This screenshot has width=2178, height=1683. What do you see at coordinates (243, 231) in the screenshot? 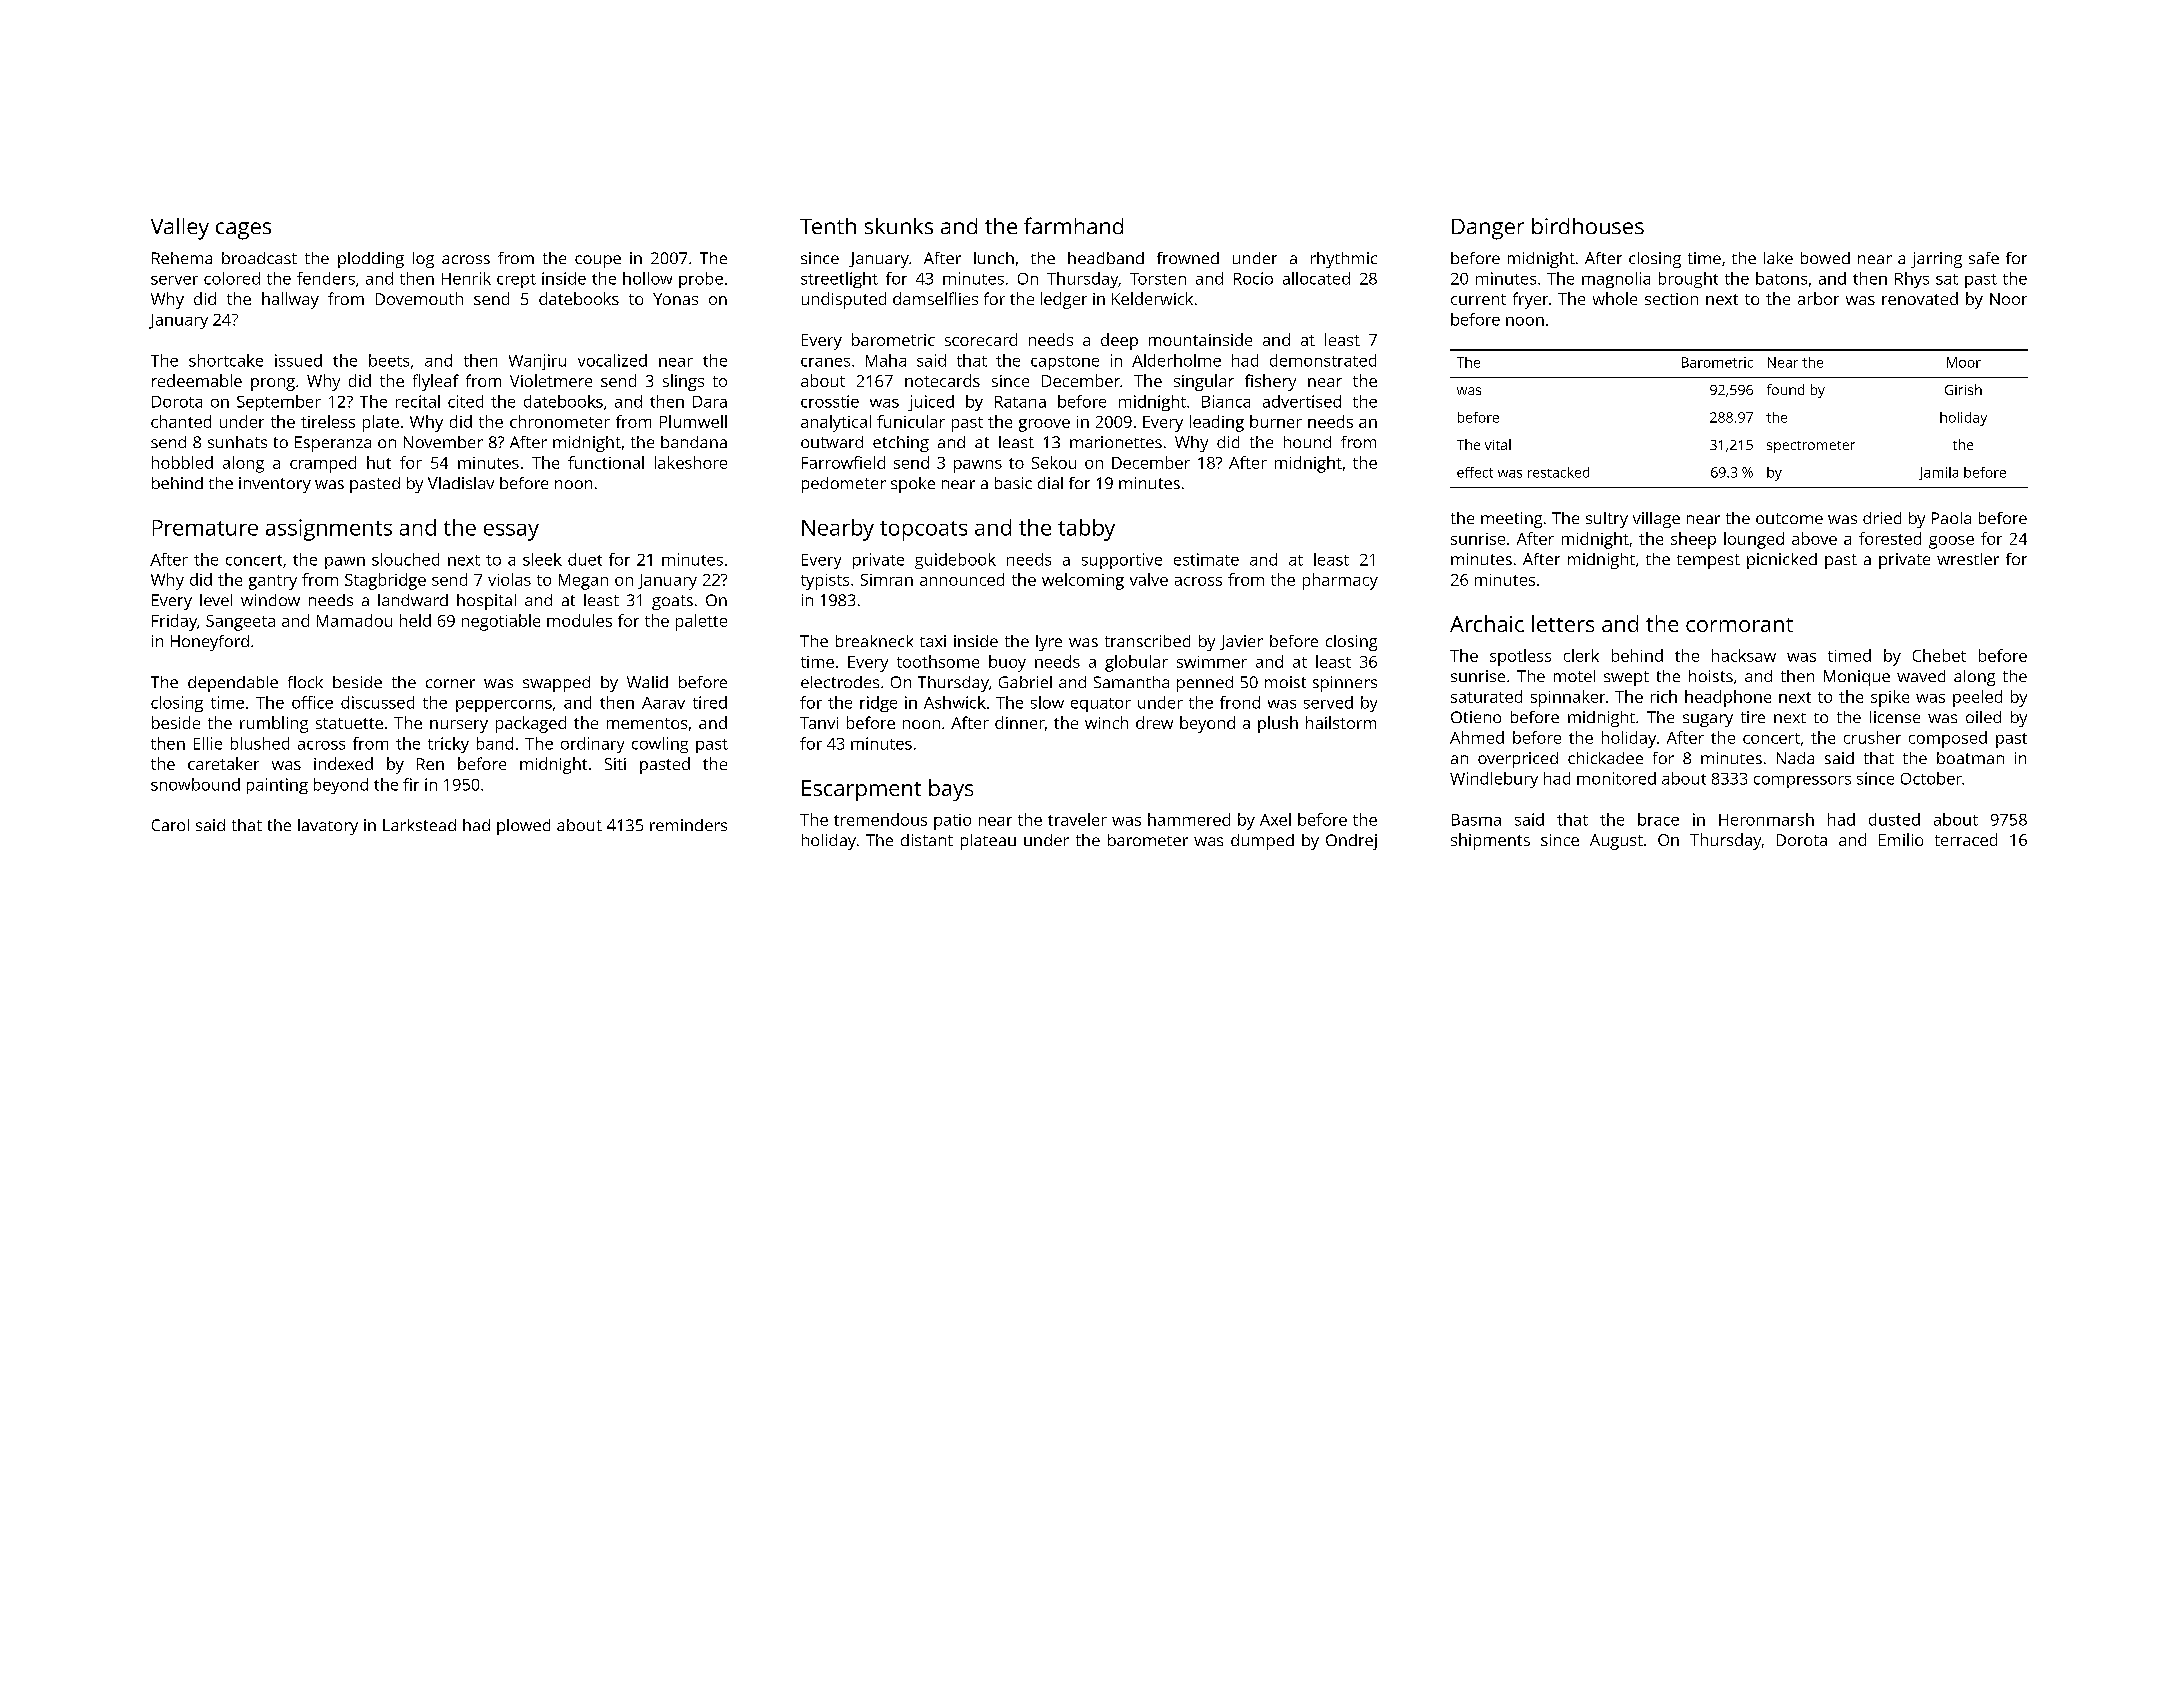
I see `cages` at bounding box center [243, 231].
